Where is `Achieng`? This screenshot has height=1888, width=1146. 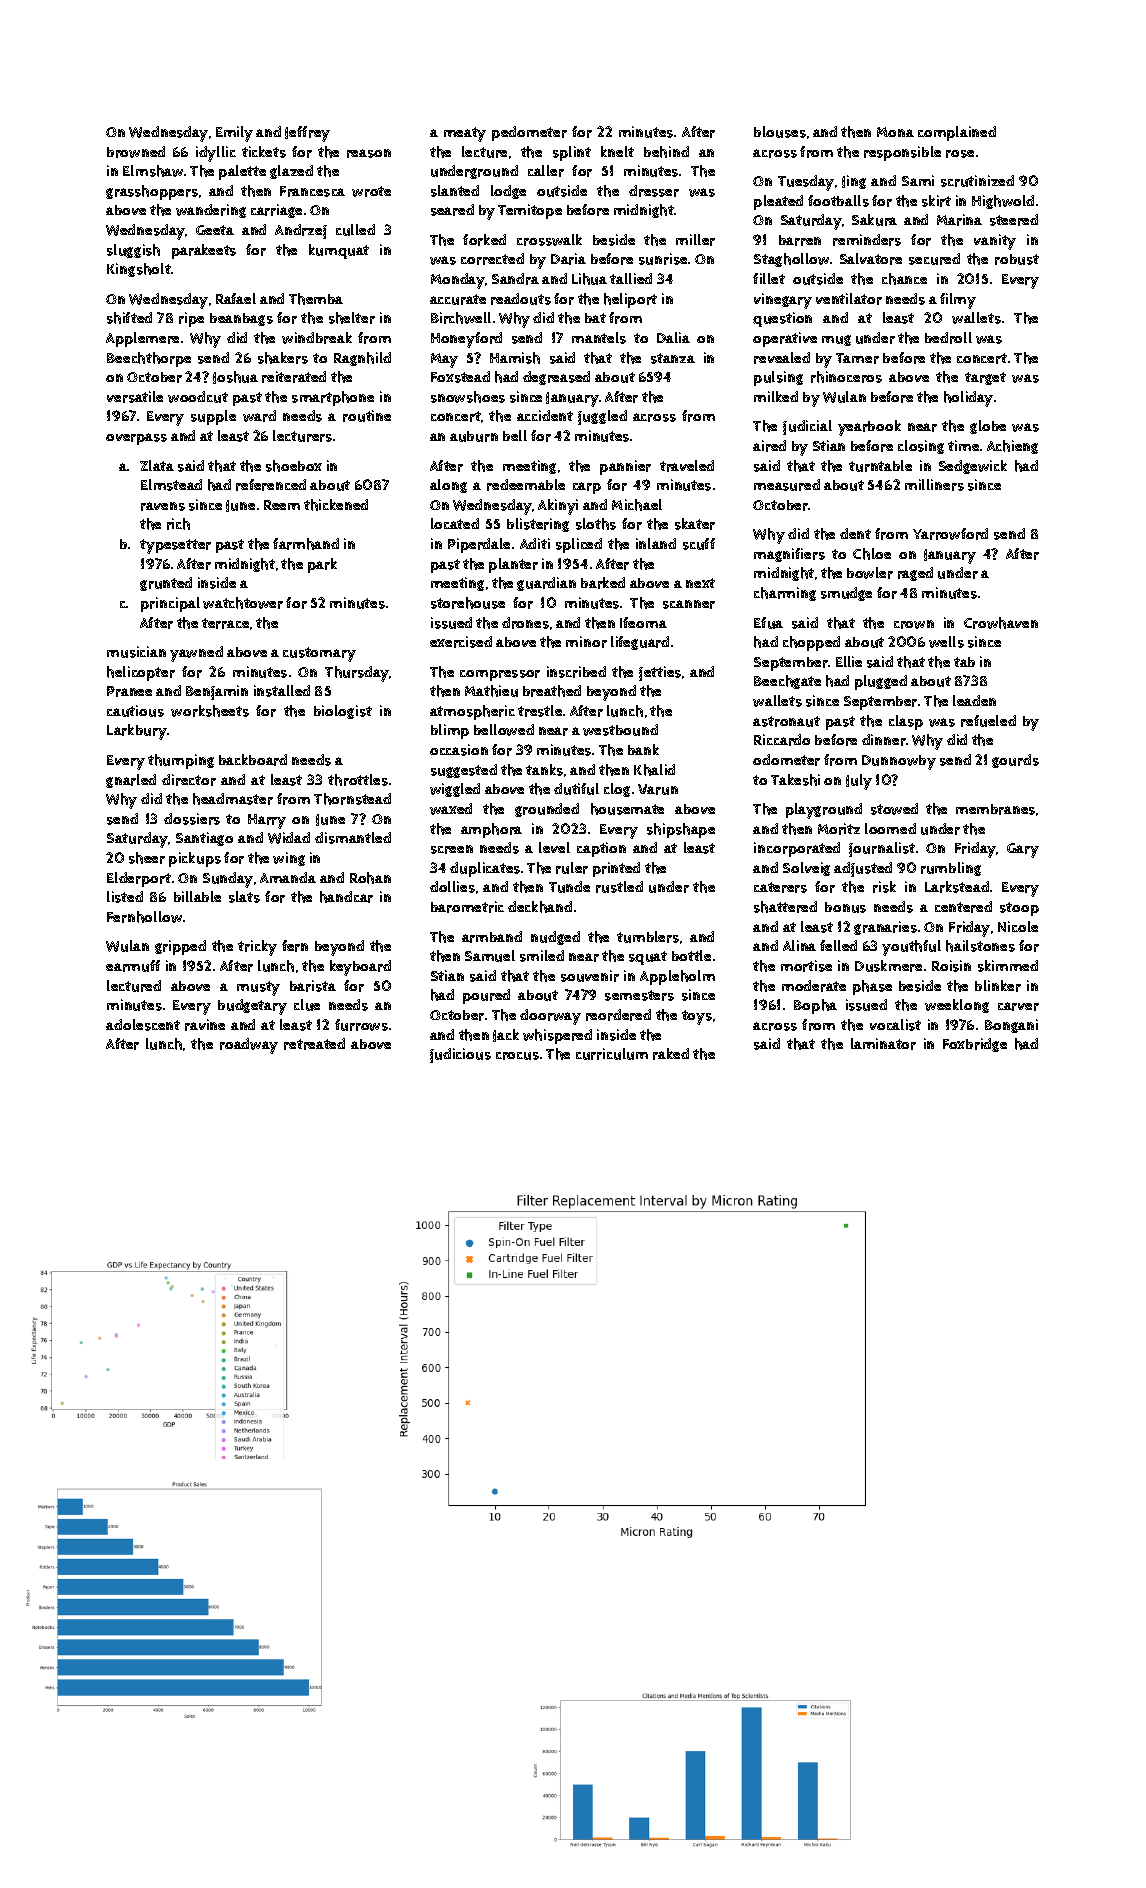 Achieng is located at coordinates (1012, 447).
